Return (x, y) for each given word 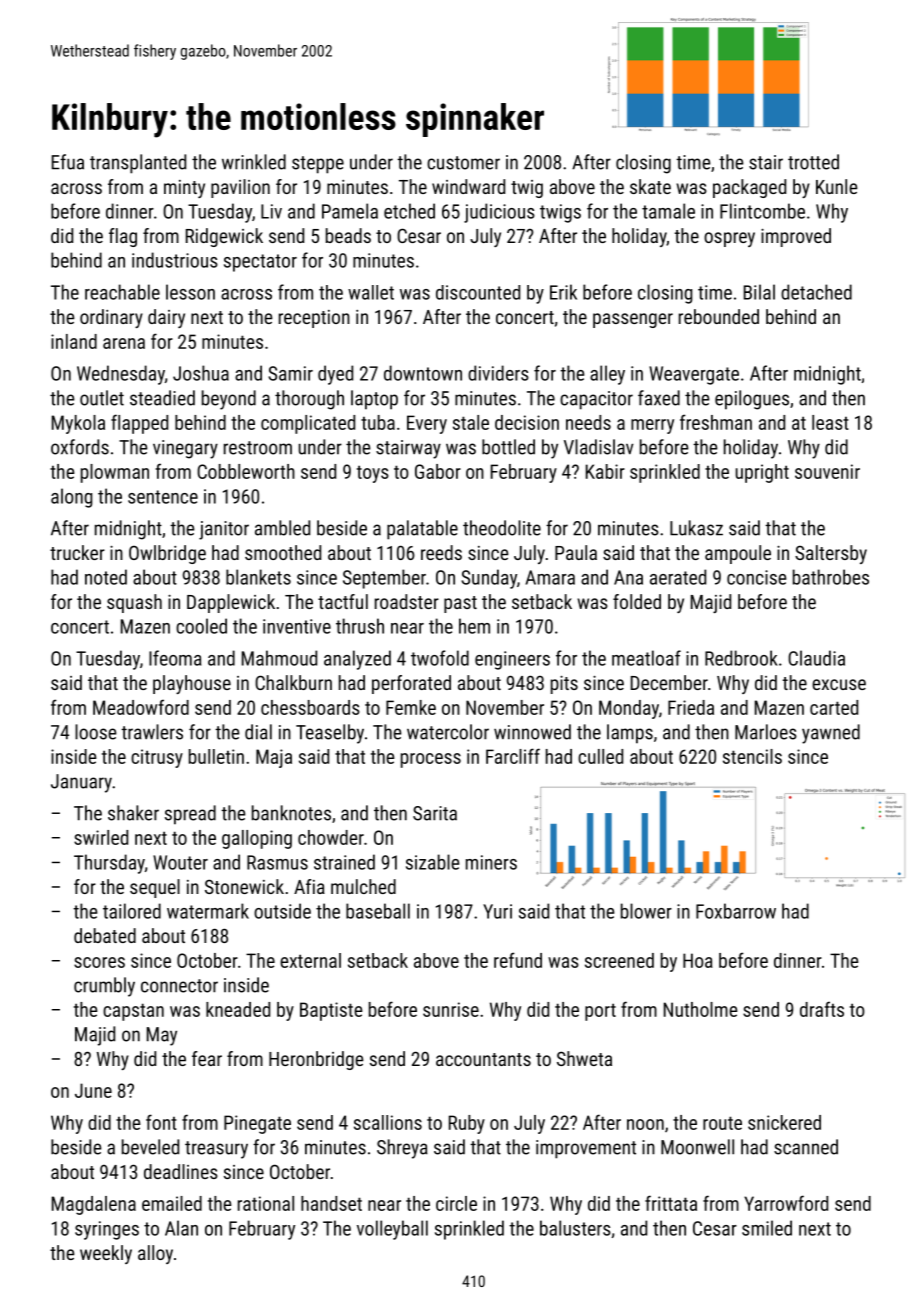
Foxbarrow (736, 911)
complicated (308, 424)
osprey (729, 239)
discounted (478, 292)
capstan (133, 1012)
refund (518, 960)
